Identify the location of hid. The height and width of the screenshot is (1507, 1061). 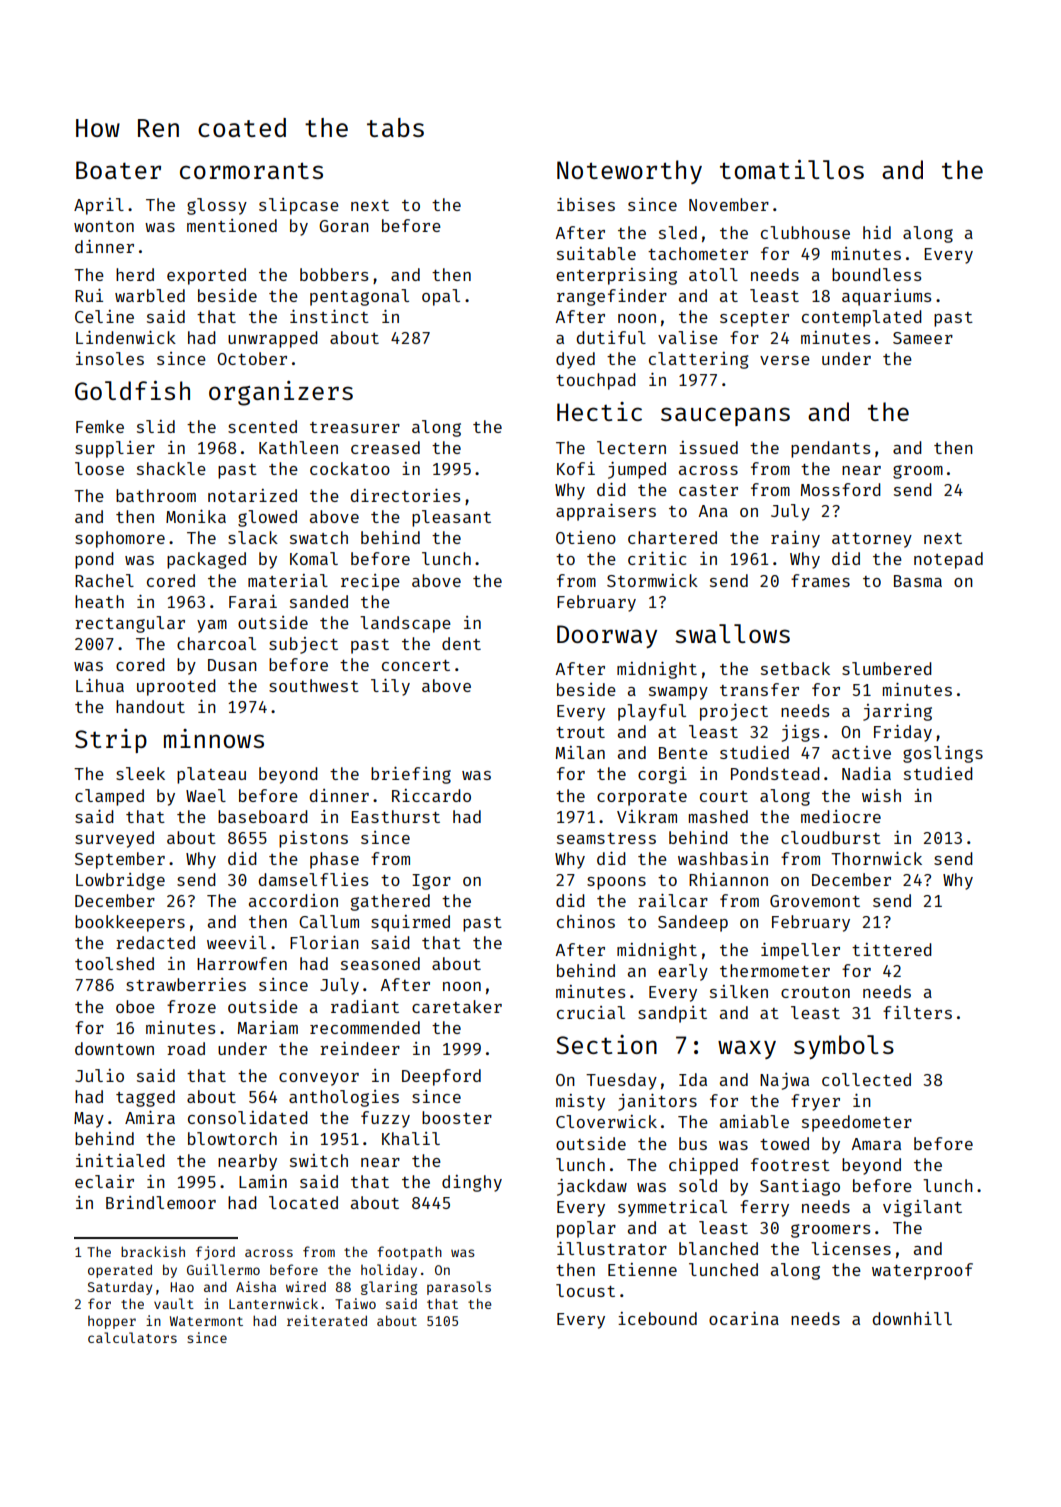
(877, 232).
